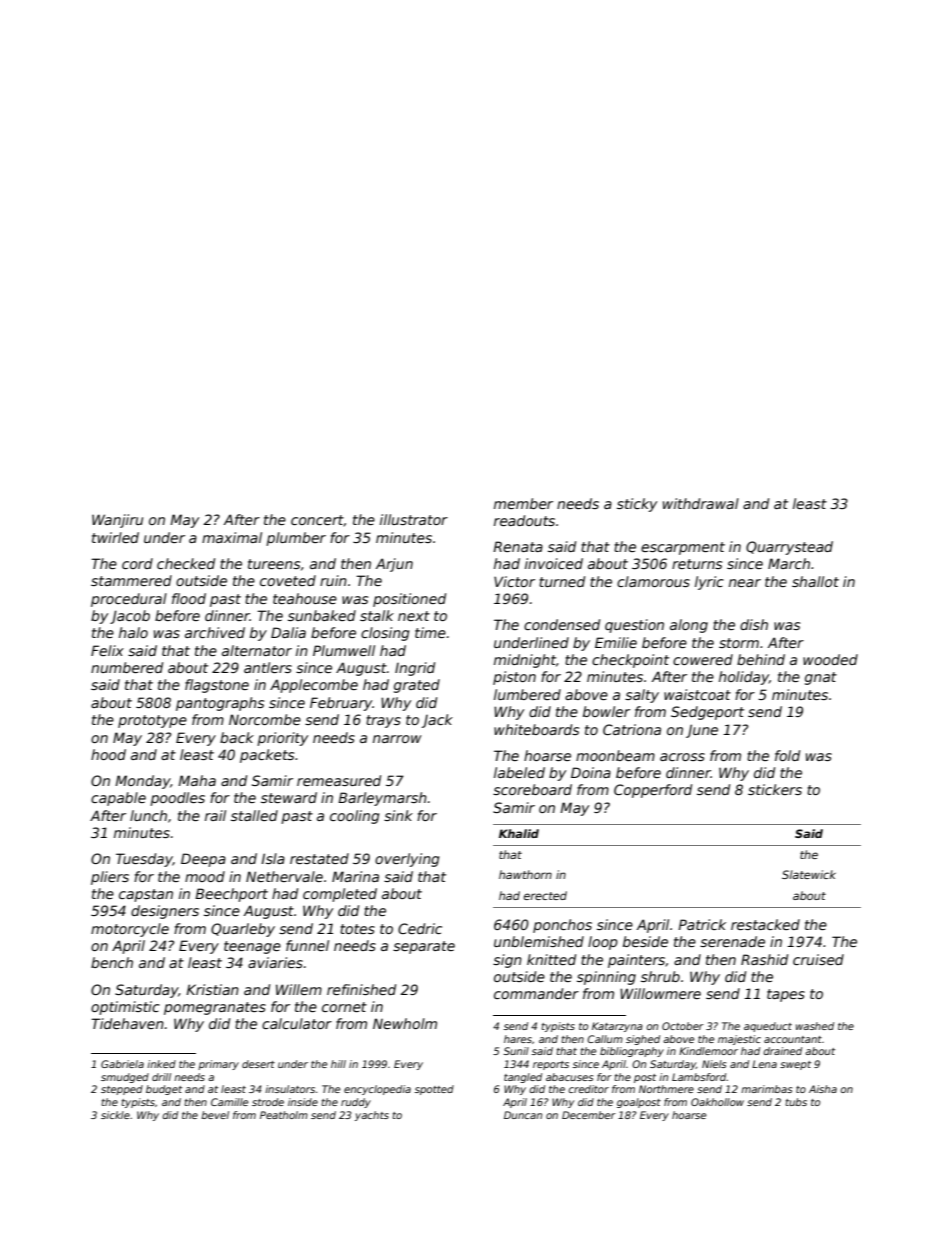 This page has height=1233, width=952. What do you see at coordinates (519, 772) in the page?
I see `labeled` at bounding box center [519, 772].
